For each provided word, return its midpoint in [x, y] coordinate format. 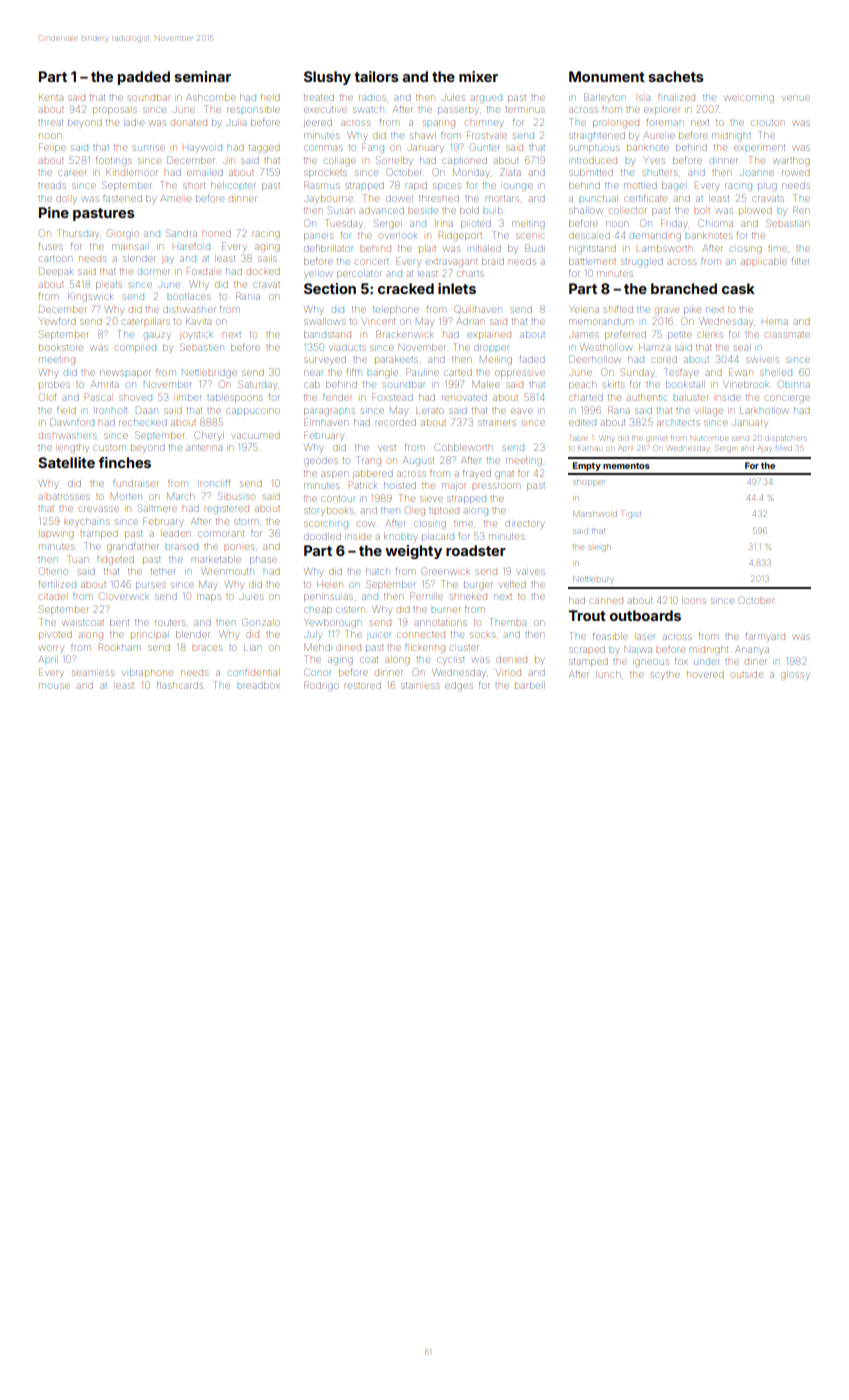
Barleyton [604, 98]
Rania [248, 296]
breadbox [258, 685]
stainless [420, 686]
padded [144, 78]
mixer [478, 76]
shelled [776, 373]
